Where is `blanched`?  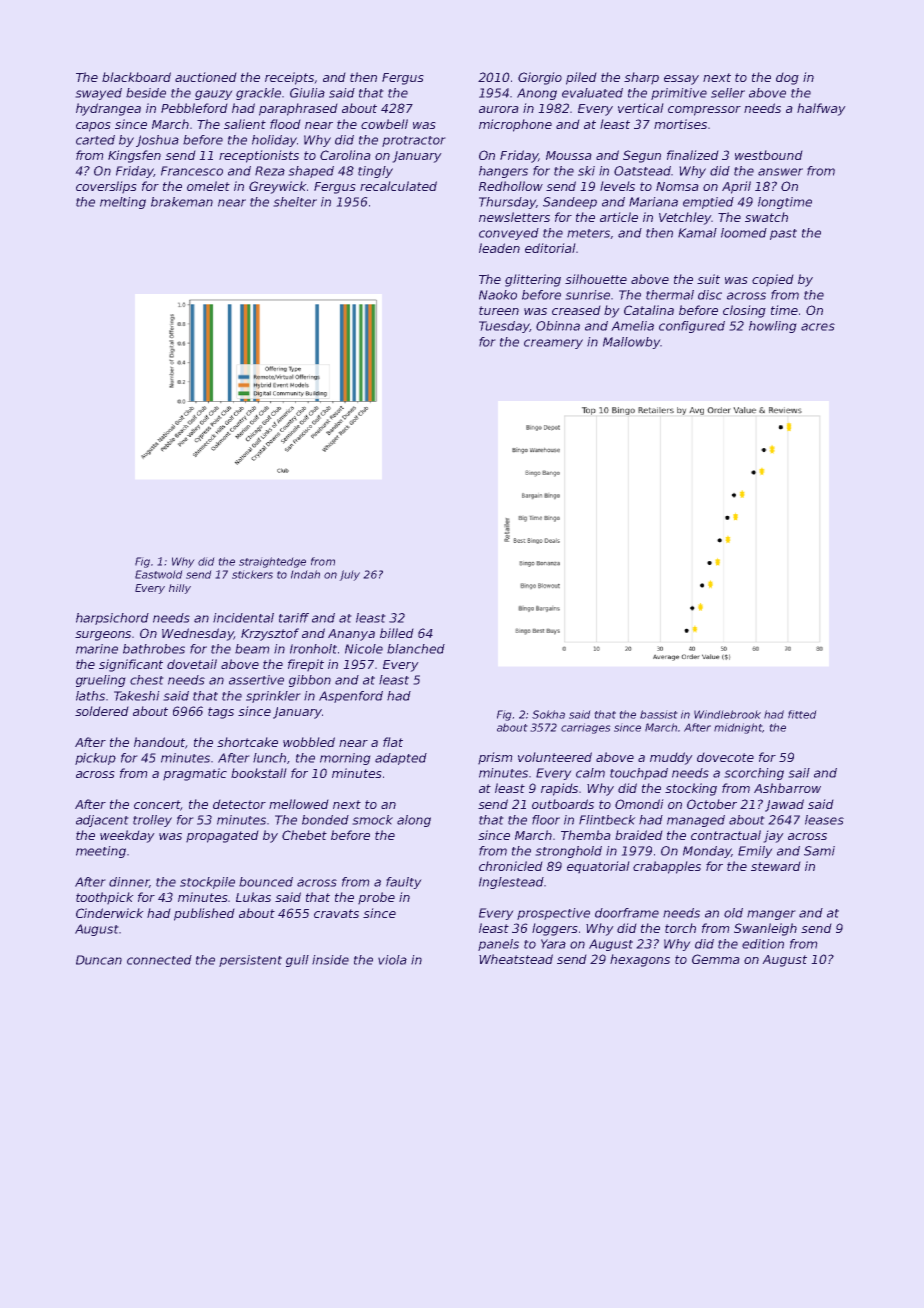
blanched is located at coordinates (416, 649).
